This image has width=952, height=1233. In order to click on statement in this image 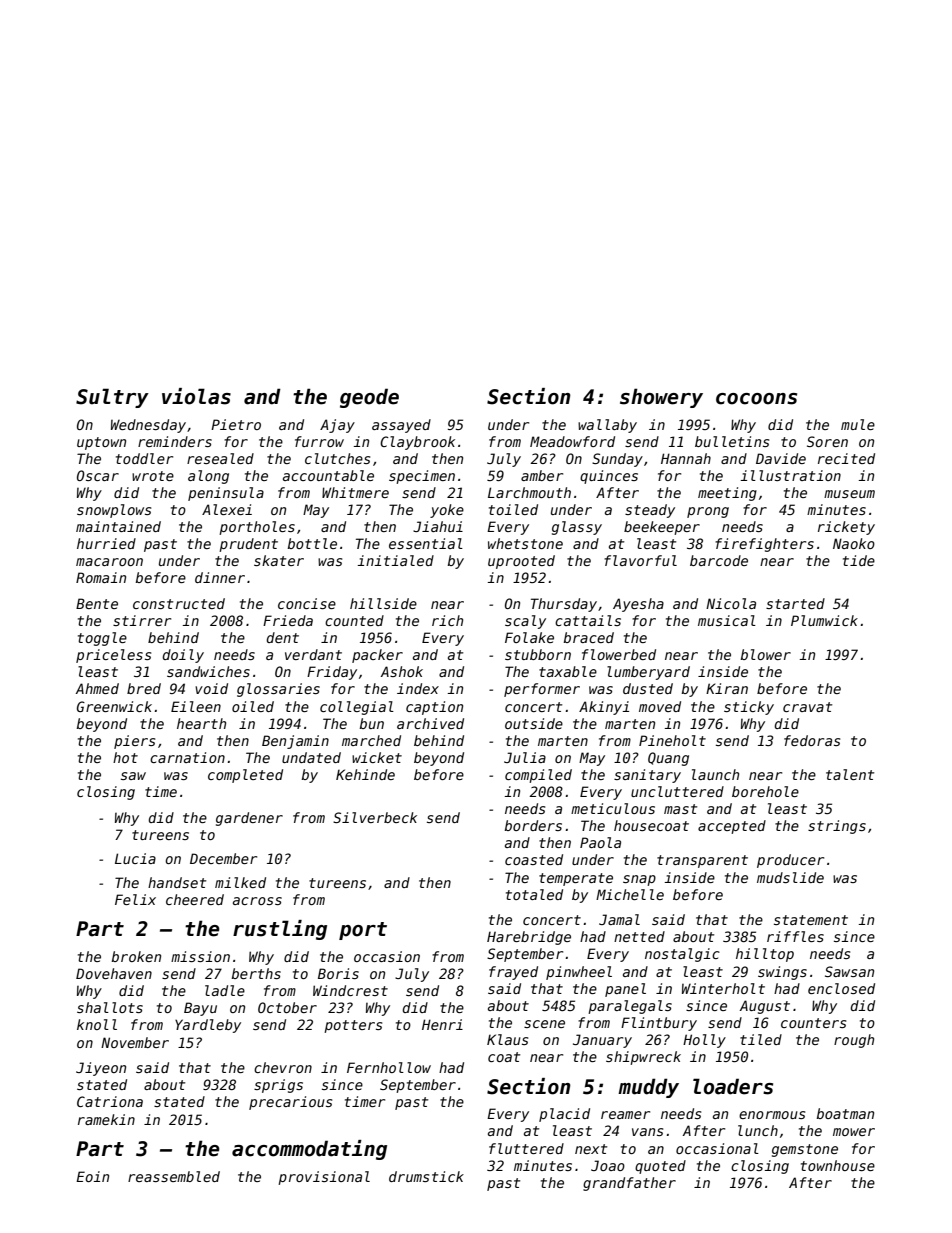, I will do `click(811, 920)`.
